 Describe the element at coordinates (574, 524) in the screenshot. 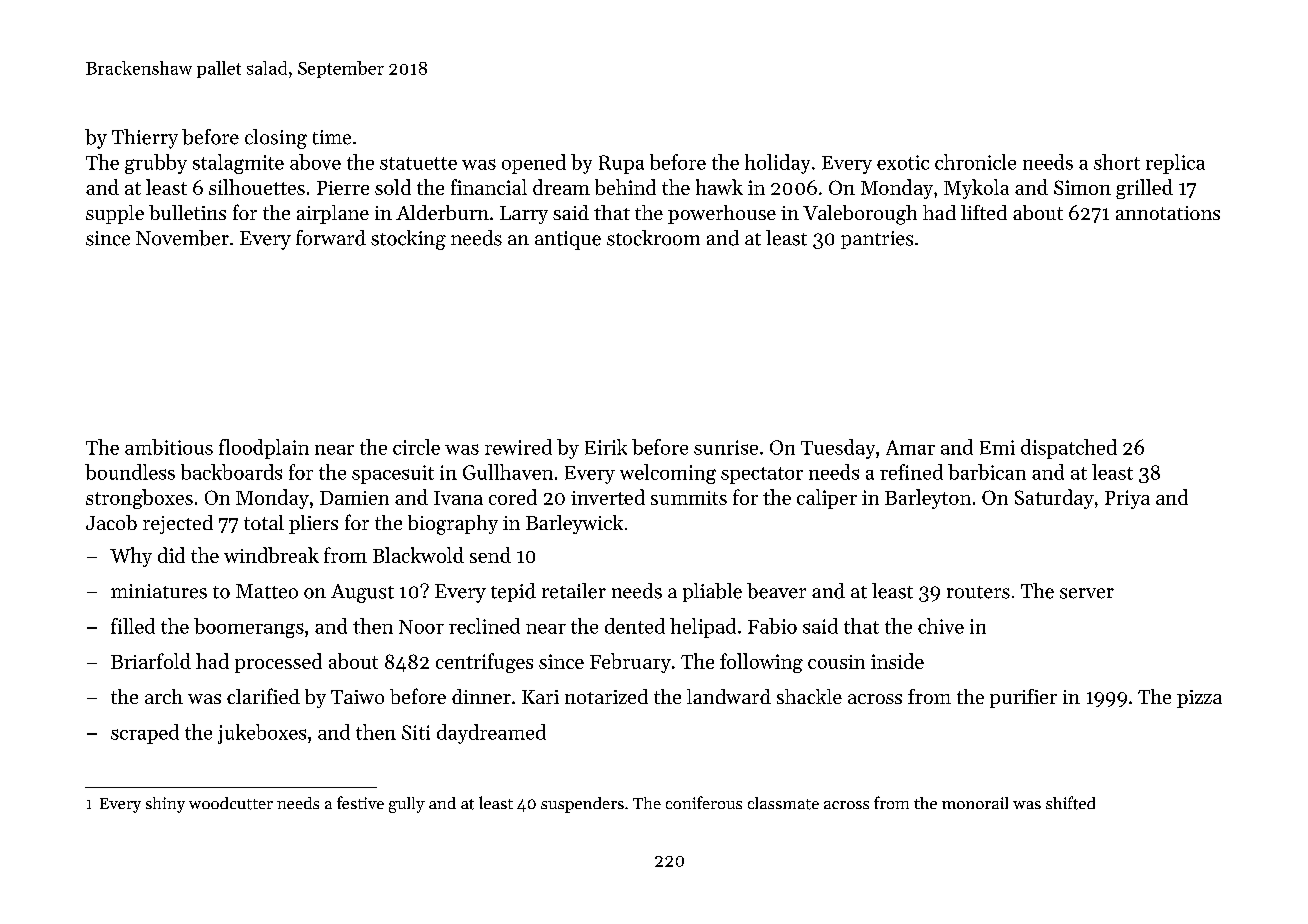

I see `Barleywick` at that location.
